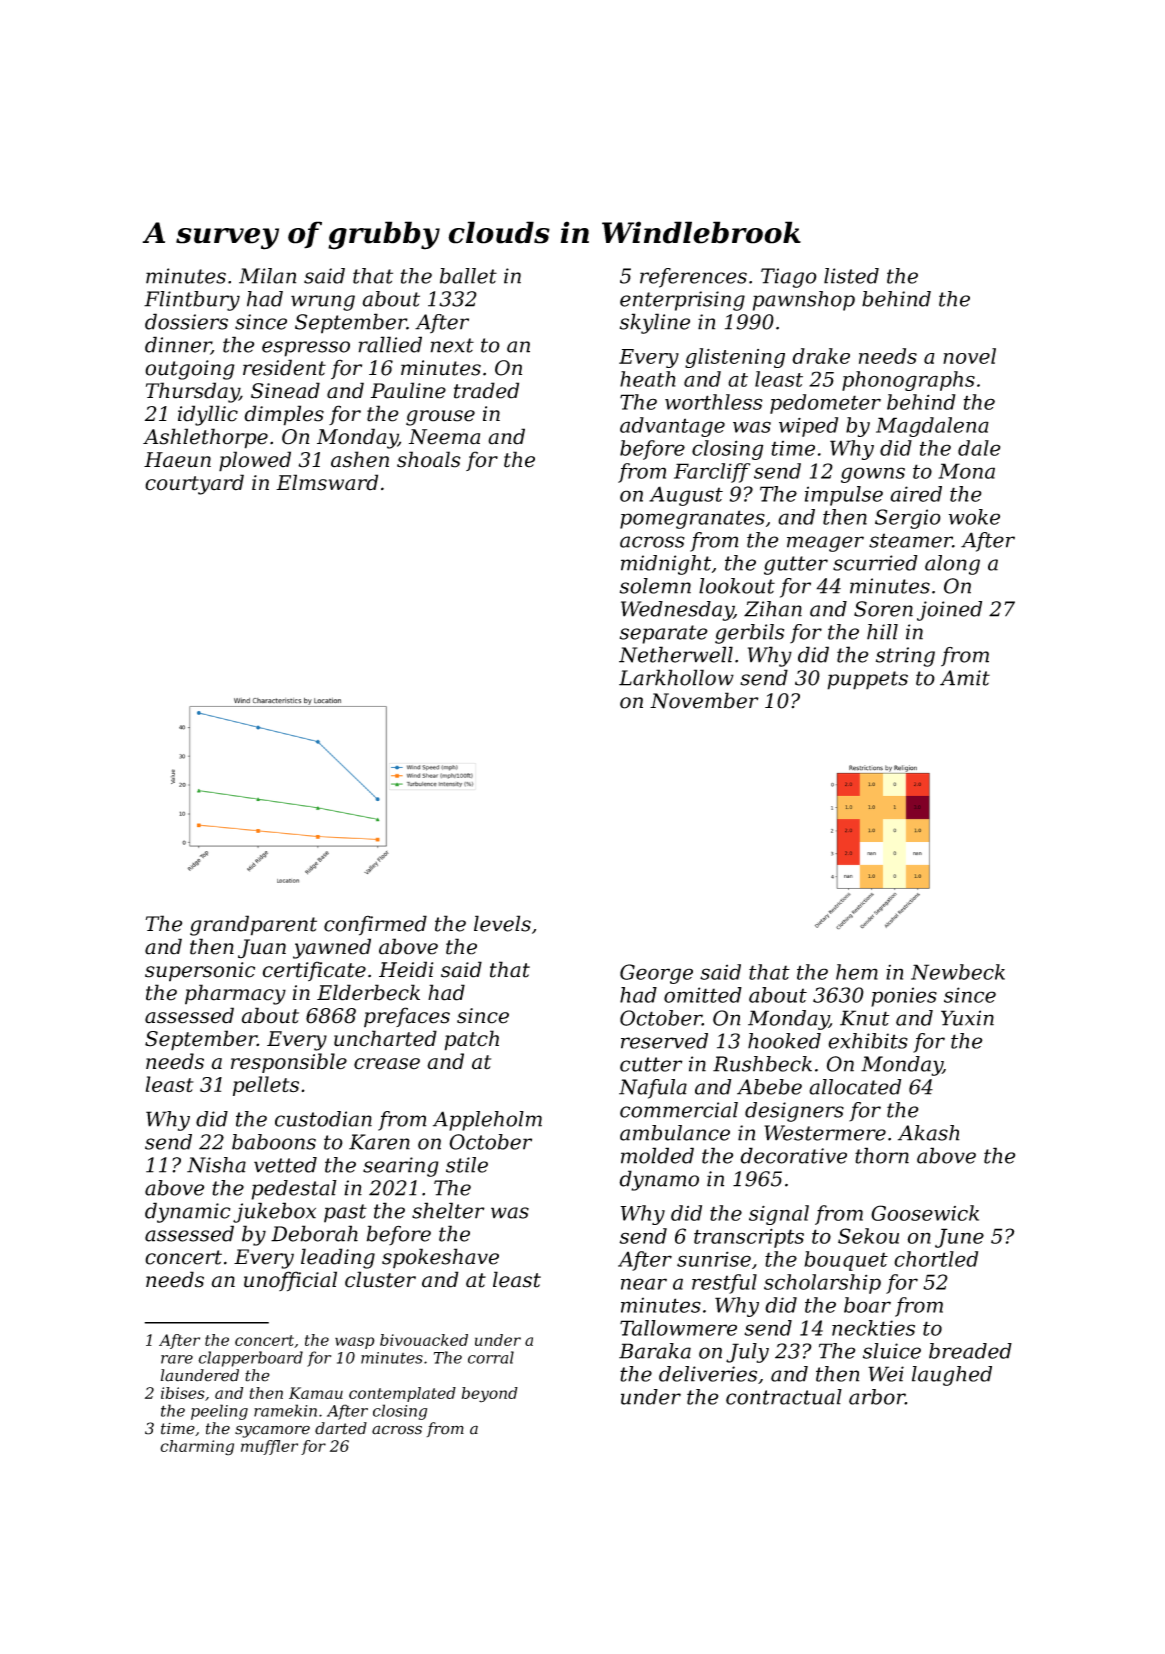  Describe the element at coordinates (192, 301) in the document. I see `Flintbury` at that location.
